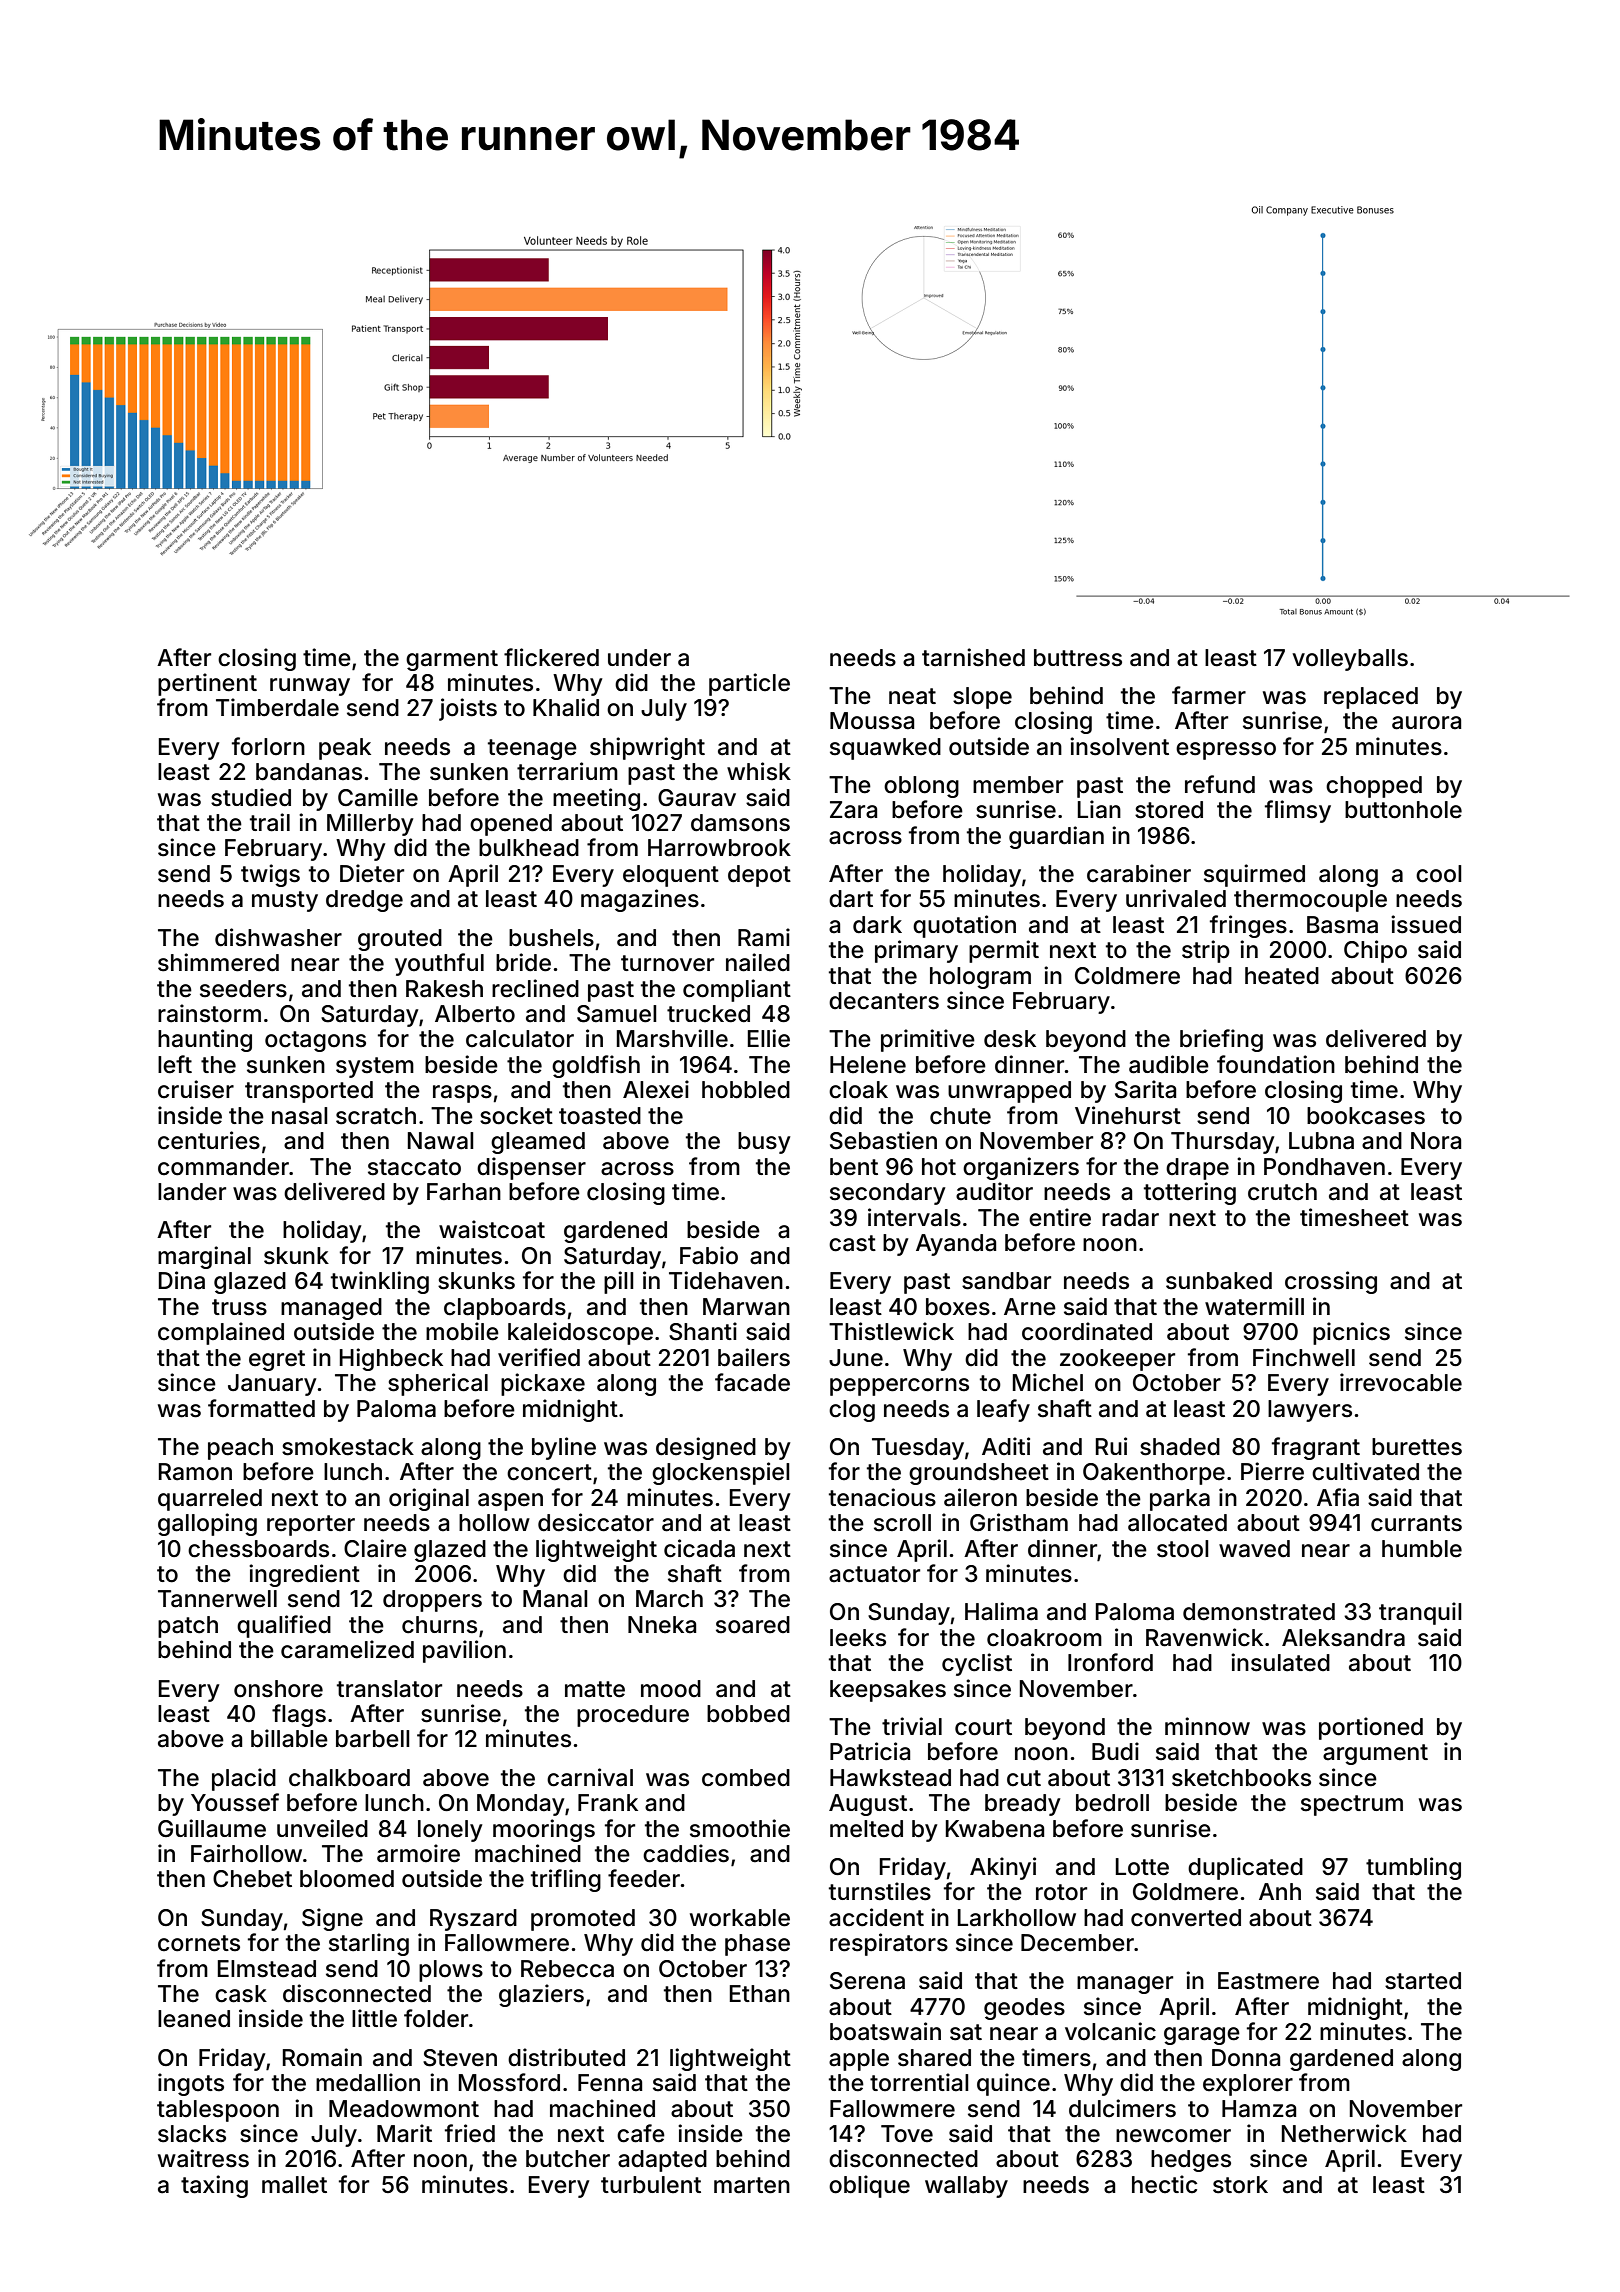  Describe the element at coordinates (439, 964) in the screenshot. I see `youthful` at that location.
